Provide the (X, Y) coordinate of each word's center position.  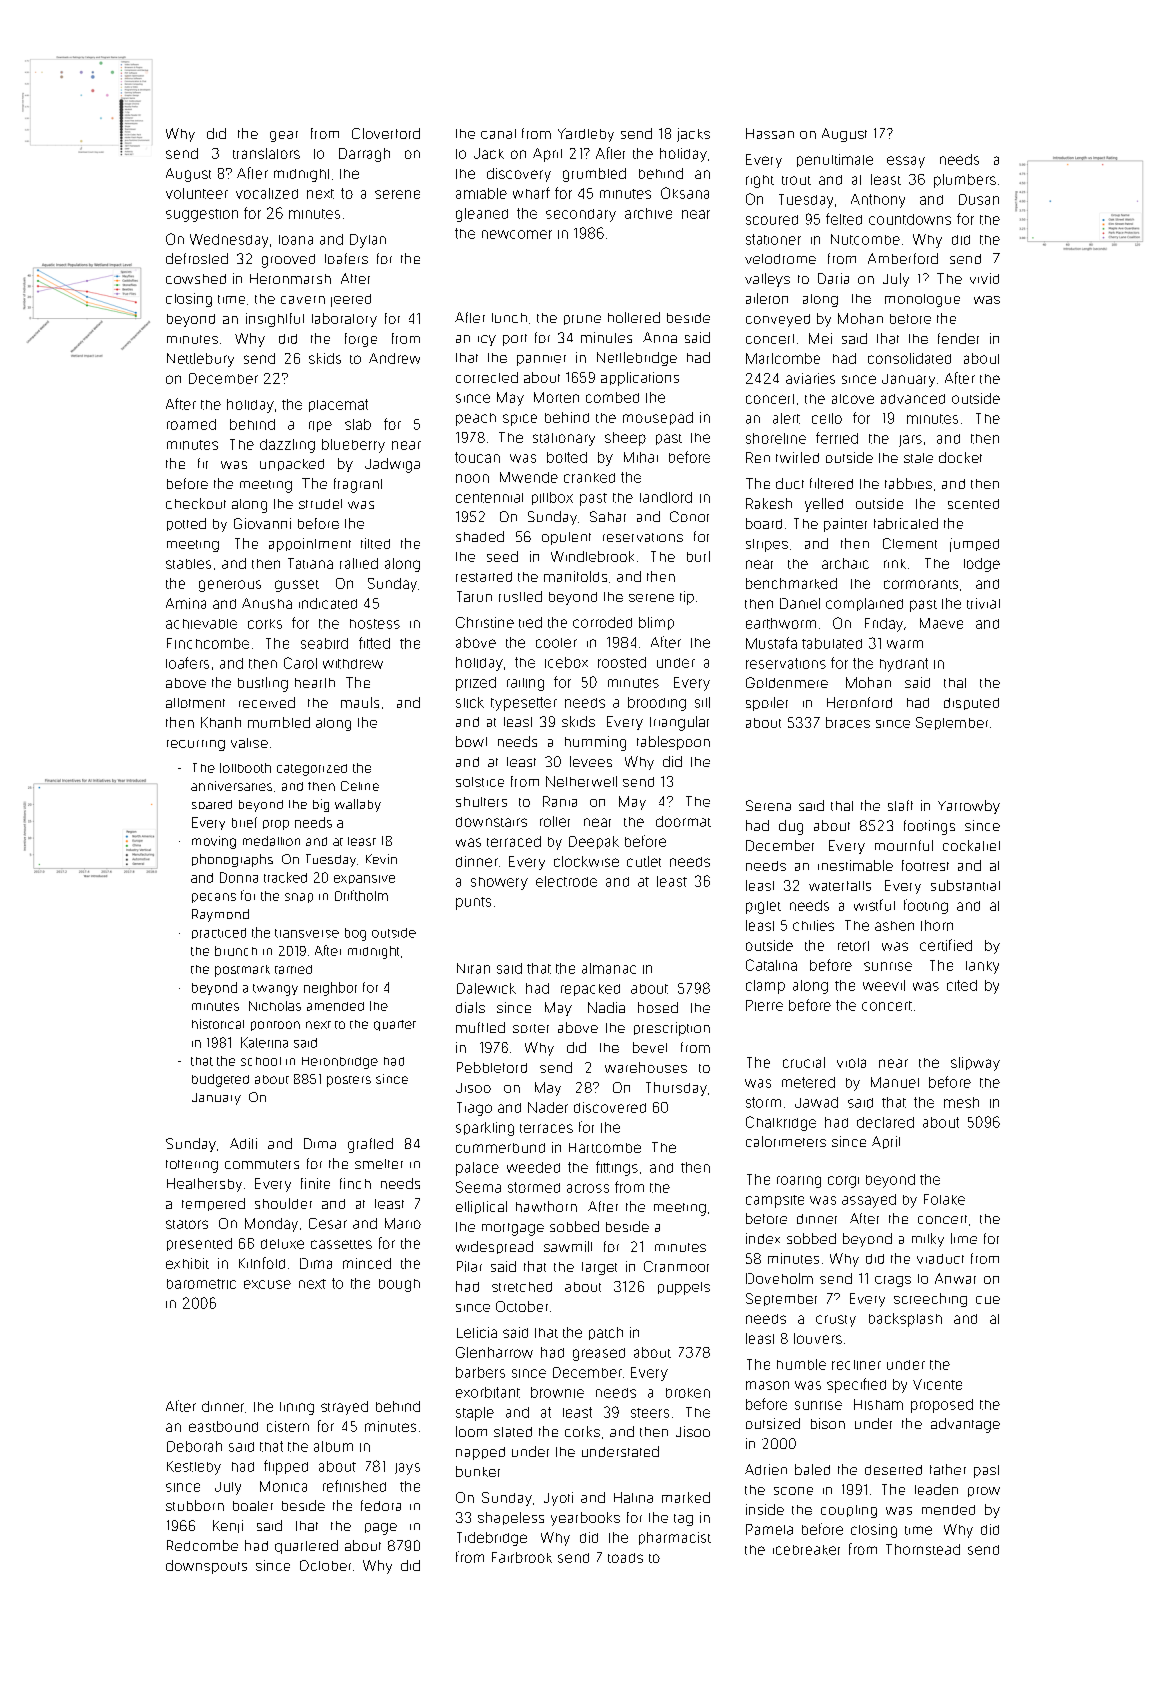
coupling (849, 1511)
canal (498, 134)
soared (212, 804)
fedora (381, 1505)
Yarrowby (969, 807)
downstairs (491, 822)
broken (688, 1393)
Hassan (770, 133)
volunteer (197, 193)
